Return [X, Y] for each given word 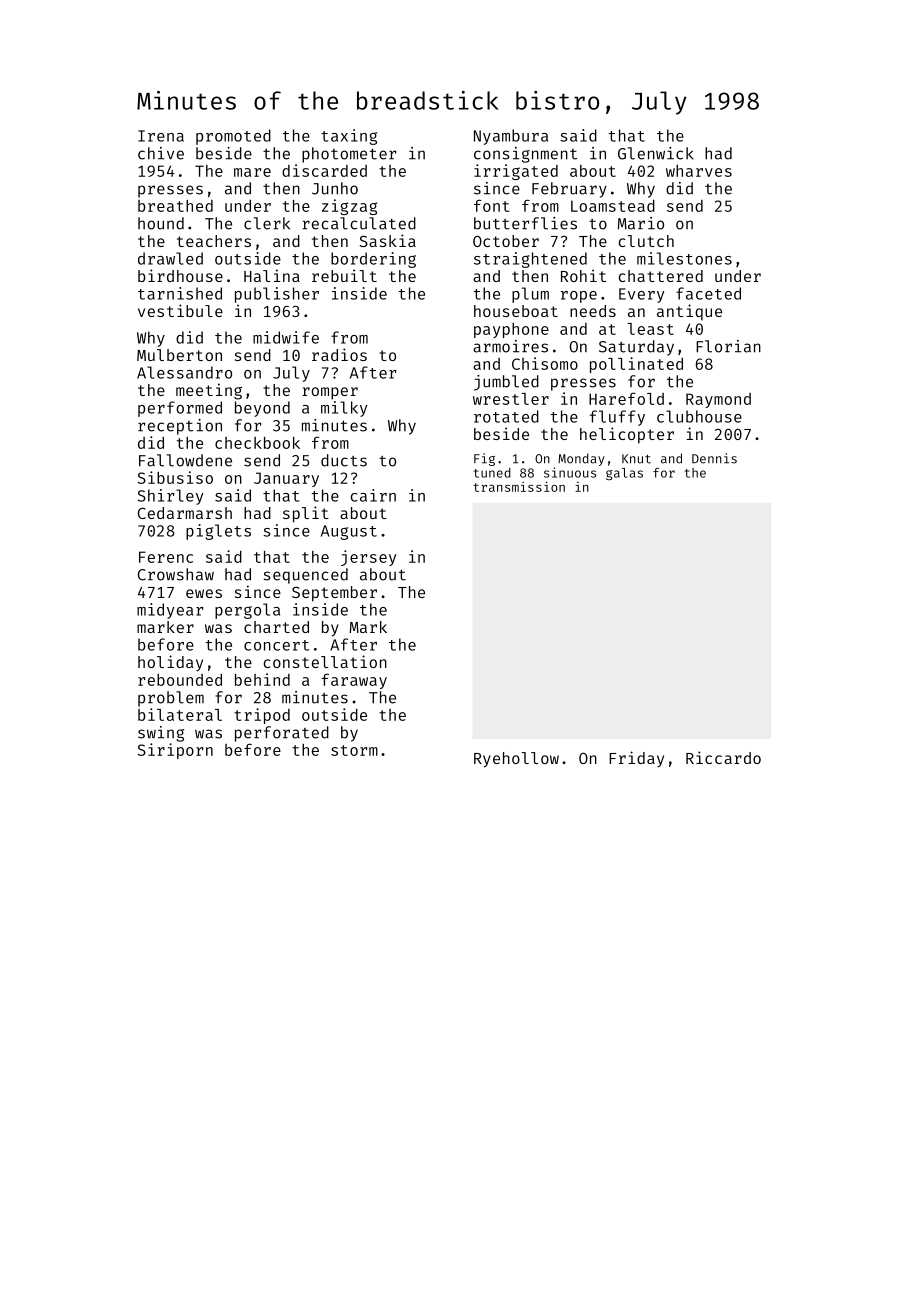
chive [161, 153]
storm [354, 750]
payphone [511, 330]
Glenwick [656, 153]
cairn [373, 495]
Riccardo [723, 757]
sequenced [306, 576]
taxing [349, 137]
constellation [325, 661]
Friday [636, 759]
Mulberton [179, 355]
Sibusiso [175, 477]
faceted [708, 293]
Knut [636, 459]
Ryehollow [516, 760]
